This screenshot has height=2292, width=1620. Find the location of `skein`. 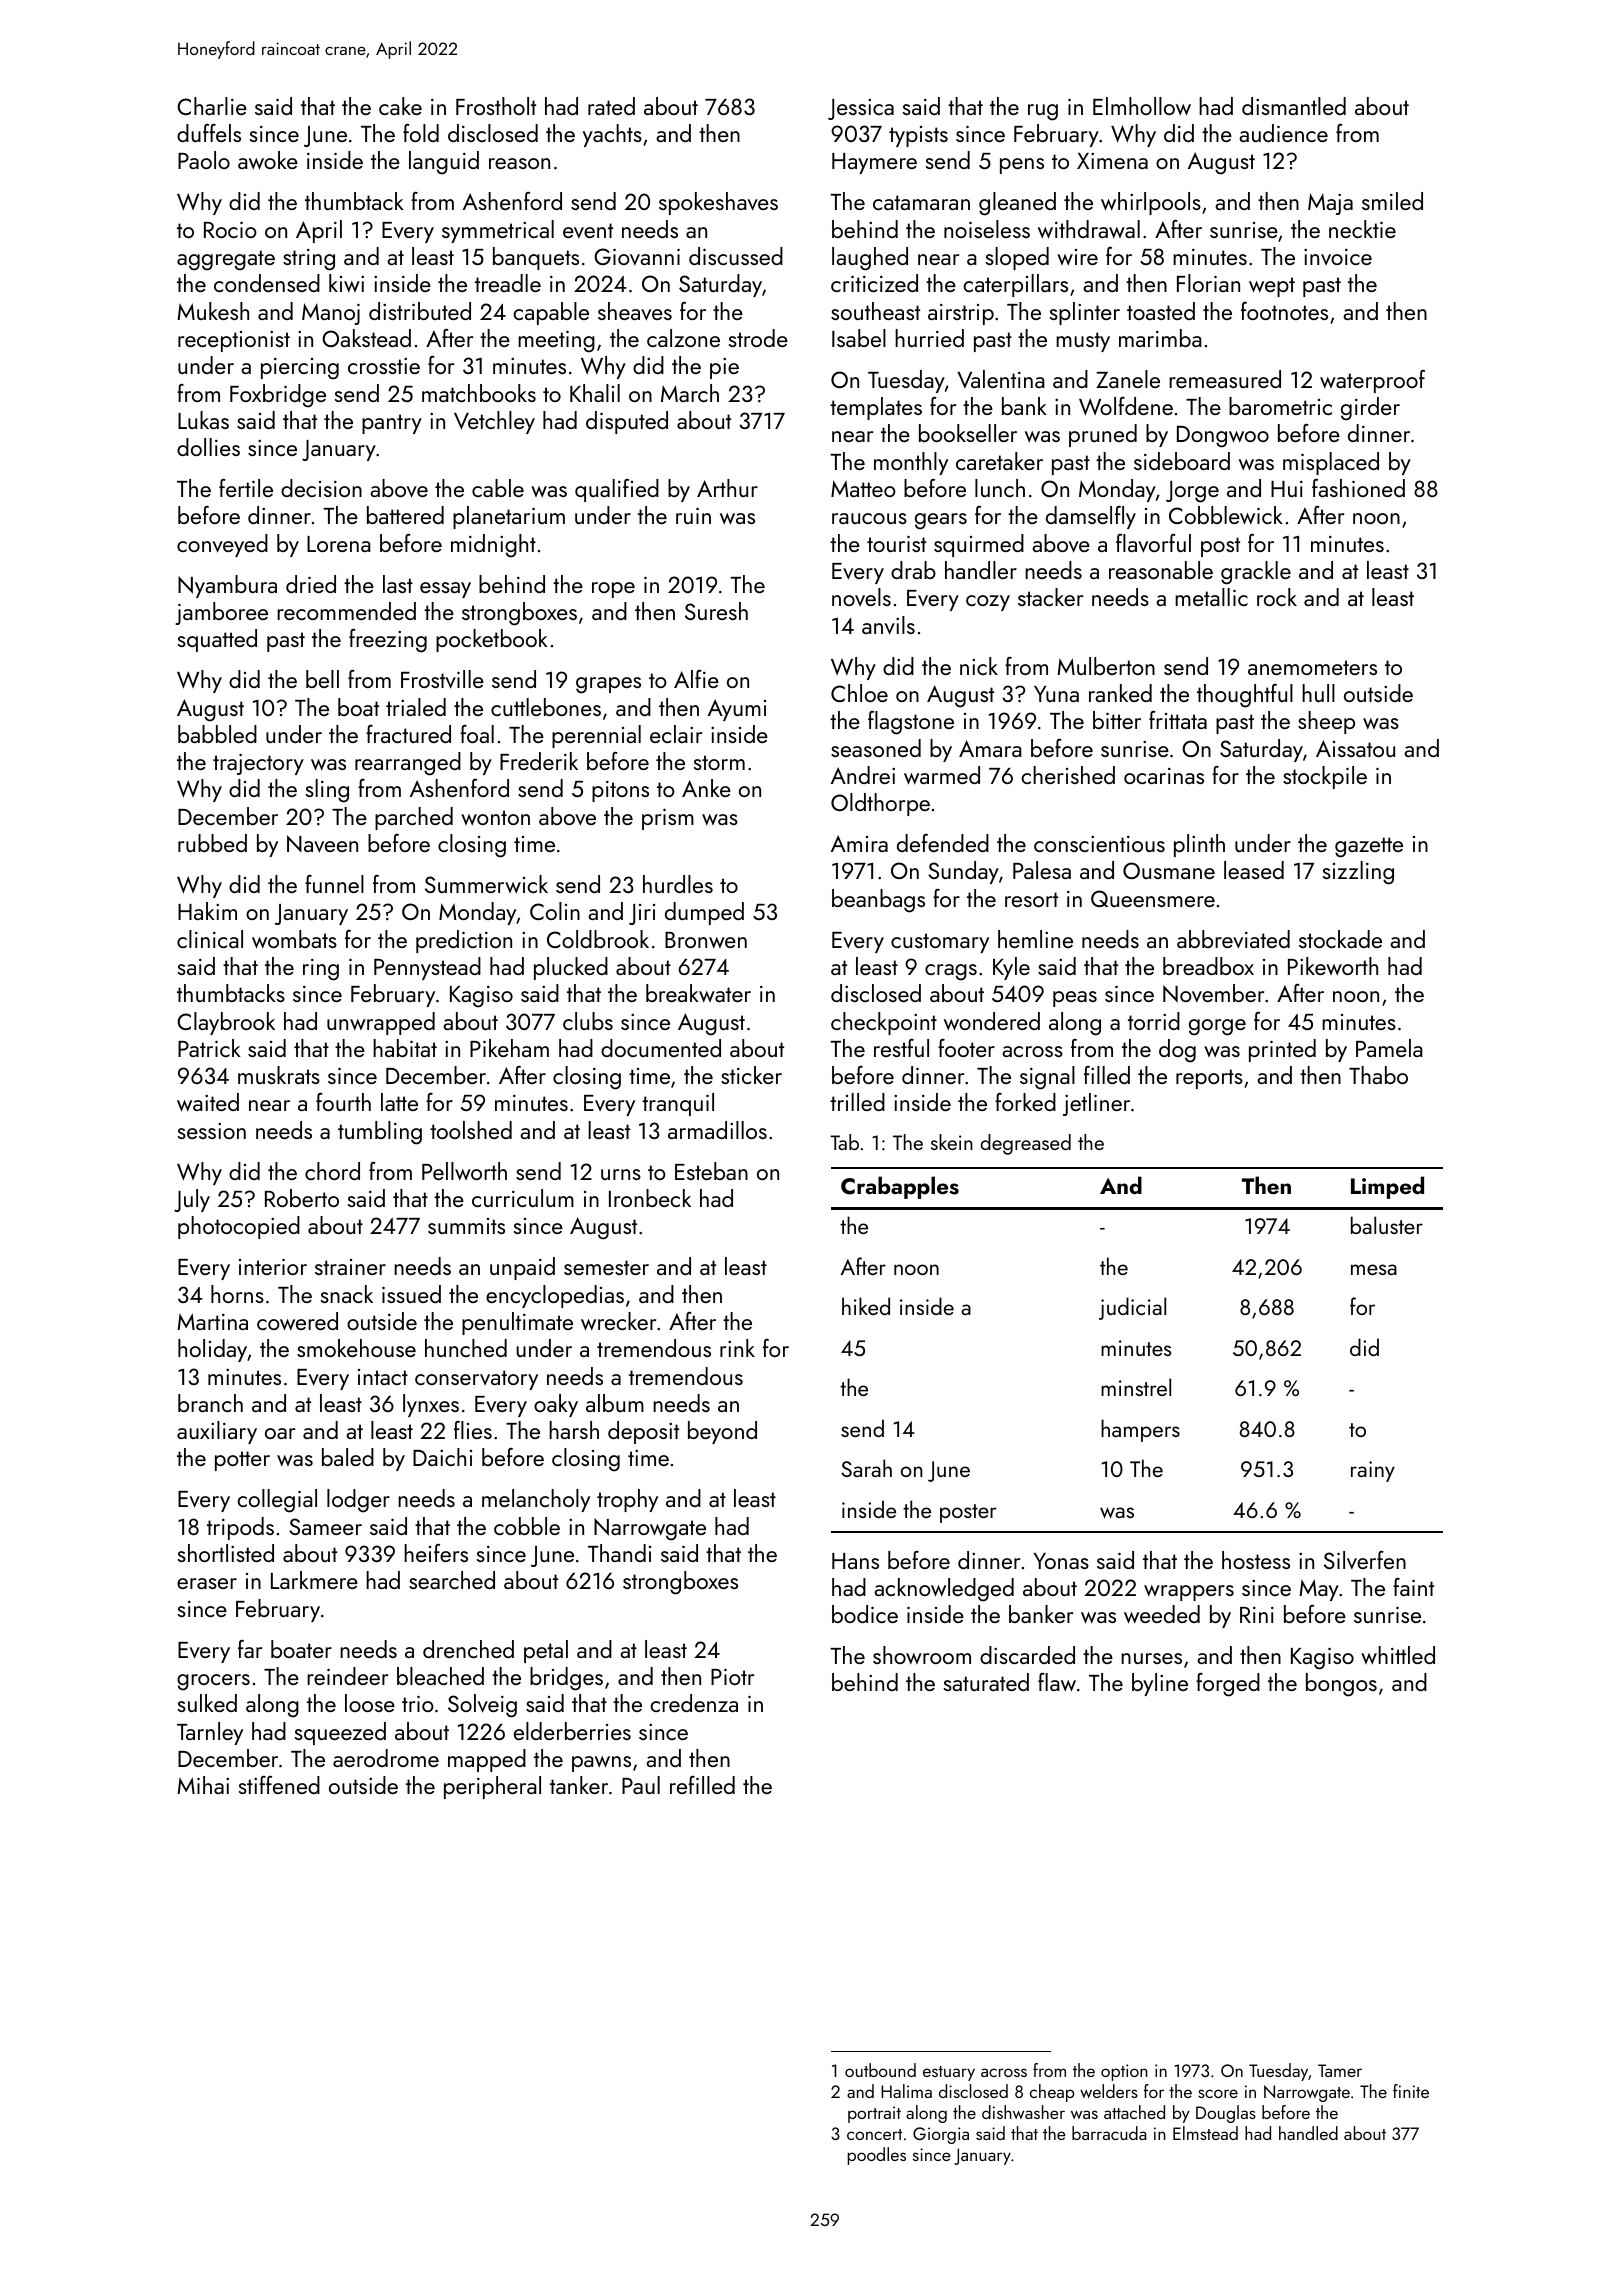

skein is located at coordinates (952, 1142).
